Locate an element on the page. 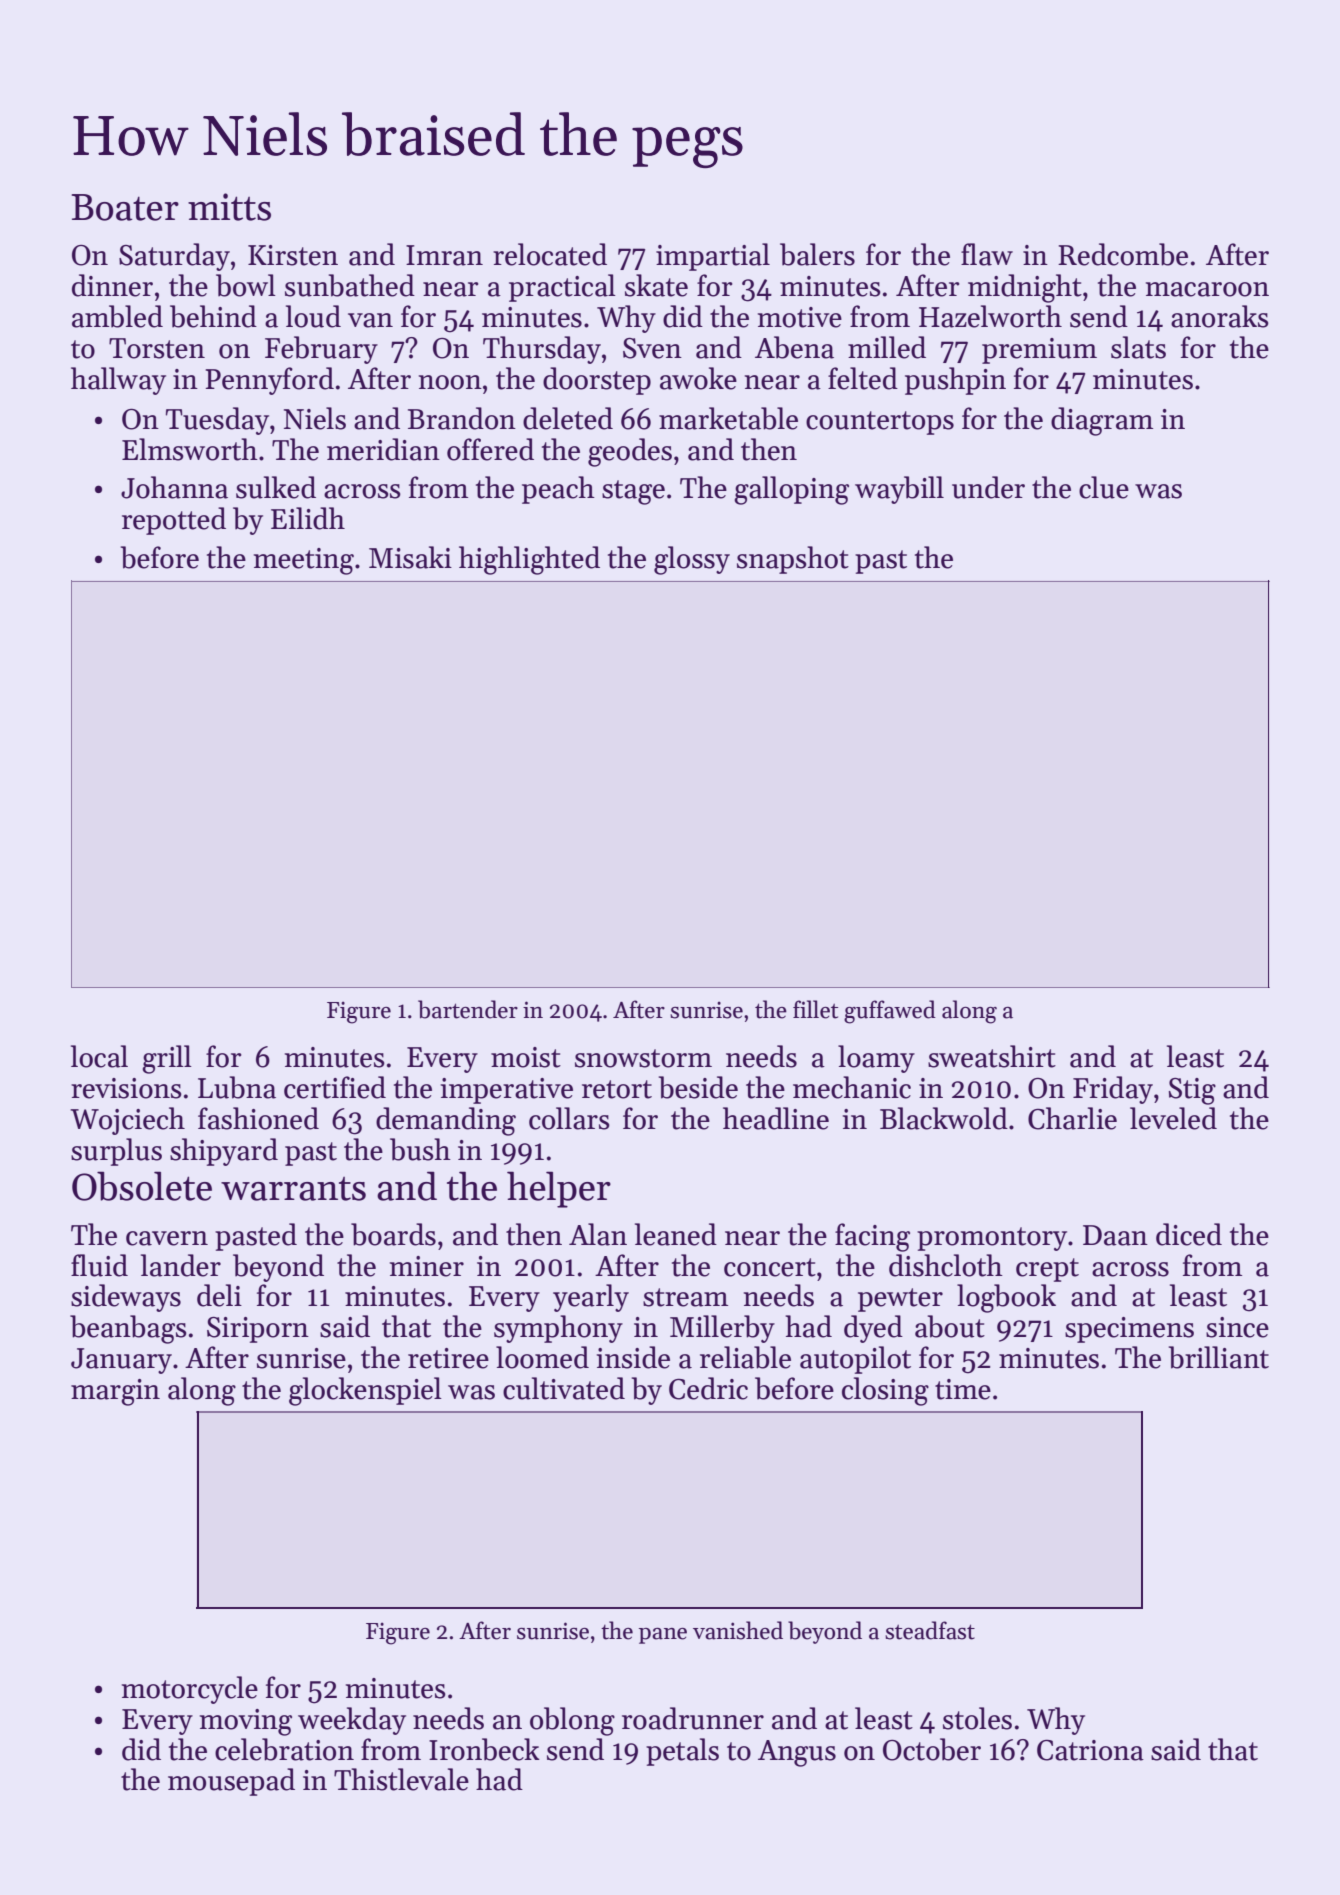 This image has height=1895, width=1340. mousepad is located at coordinates (231, 1782).
